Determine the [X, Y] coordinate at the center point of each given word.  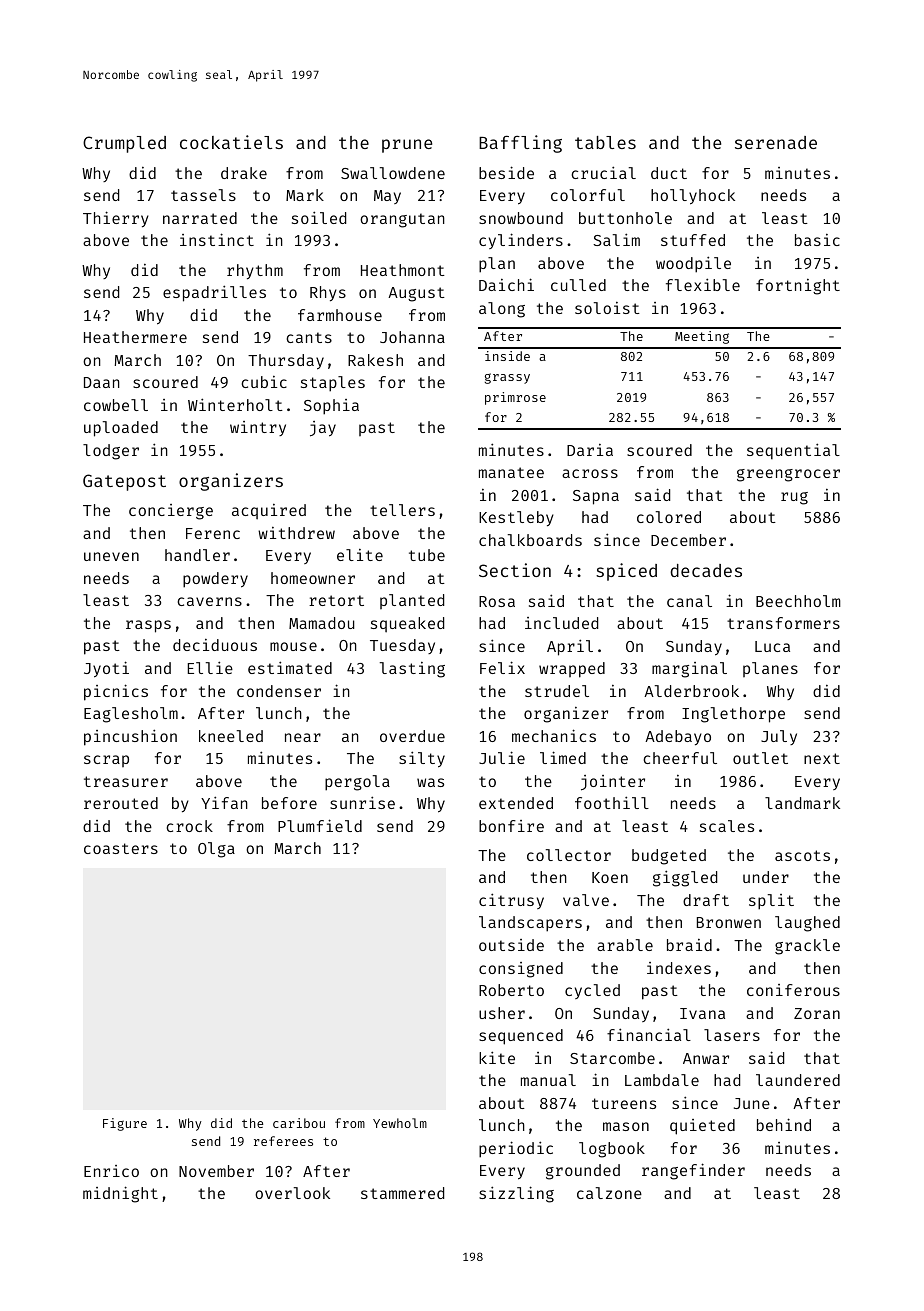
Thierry [116, 219]
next [822, 758]
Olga [216, 850]
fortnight [798, 287]
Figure [125, 1124]
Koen [610, 877]
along [502, 310]
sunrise [362, 802]
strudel [557, 691]
